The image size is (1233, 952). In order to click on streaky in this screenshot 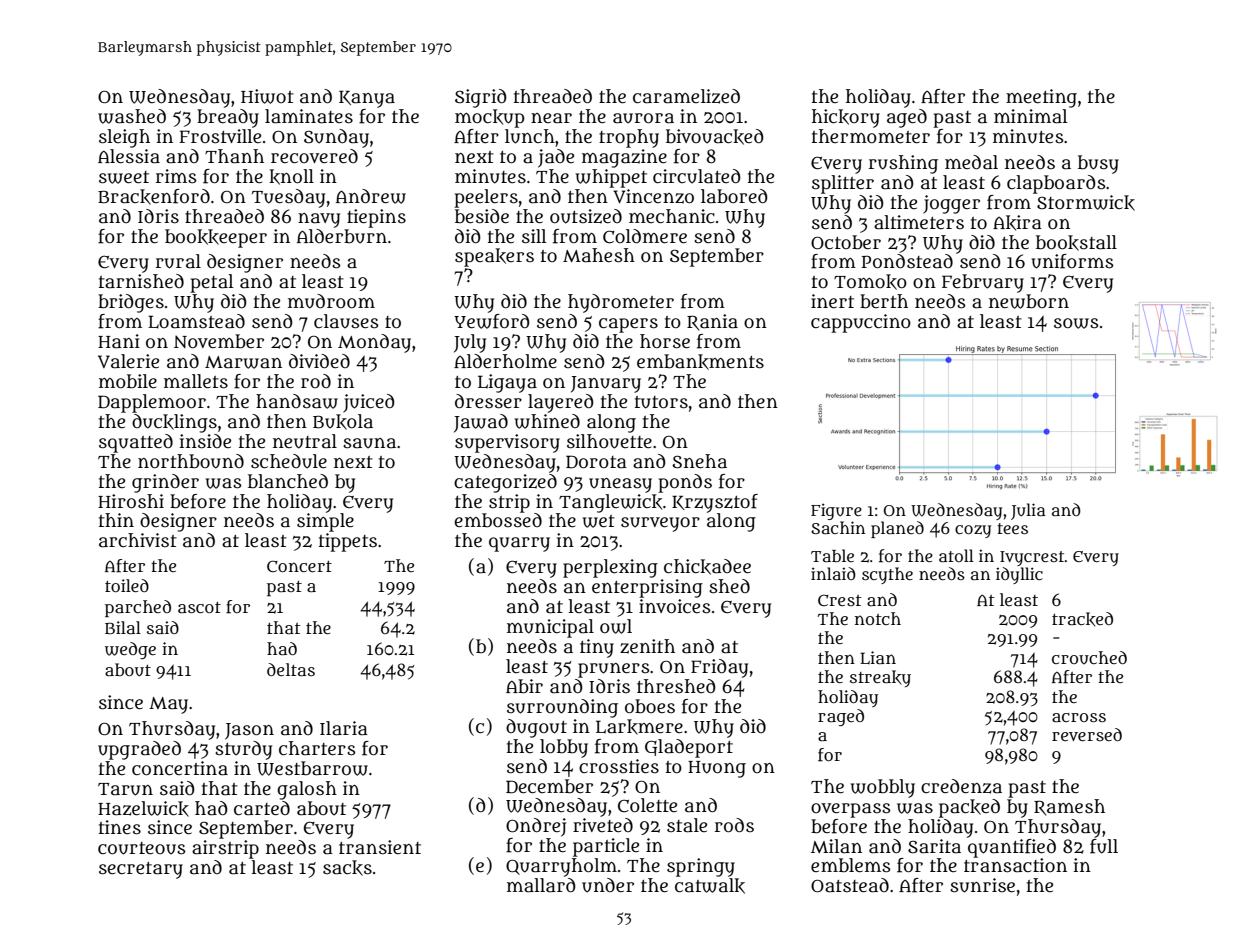, I will do `click(880, 678)`.
